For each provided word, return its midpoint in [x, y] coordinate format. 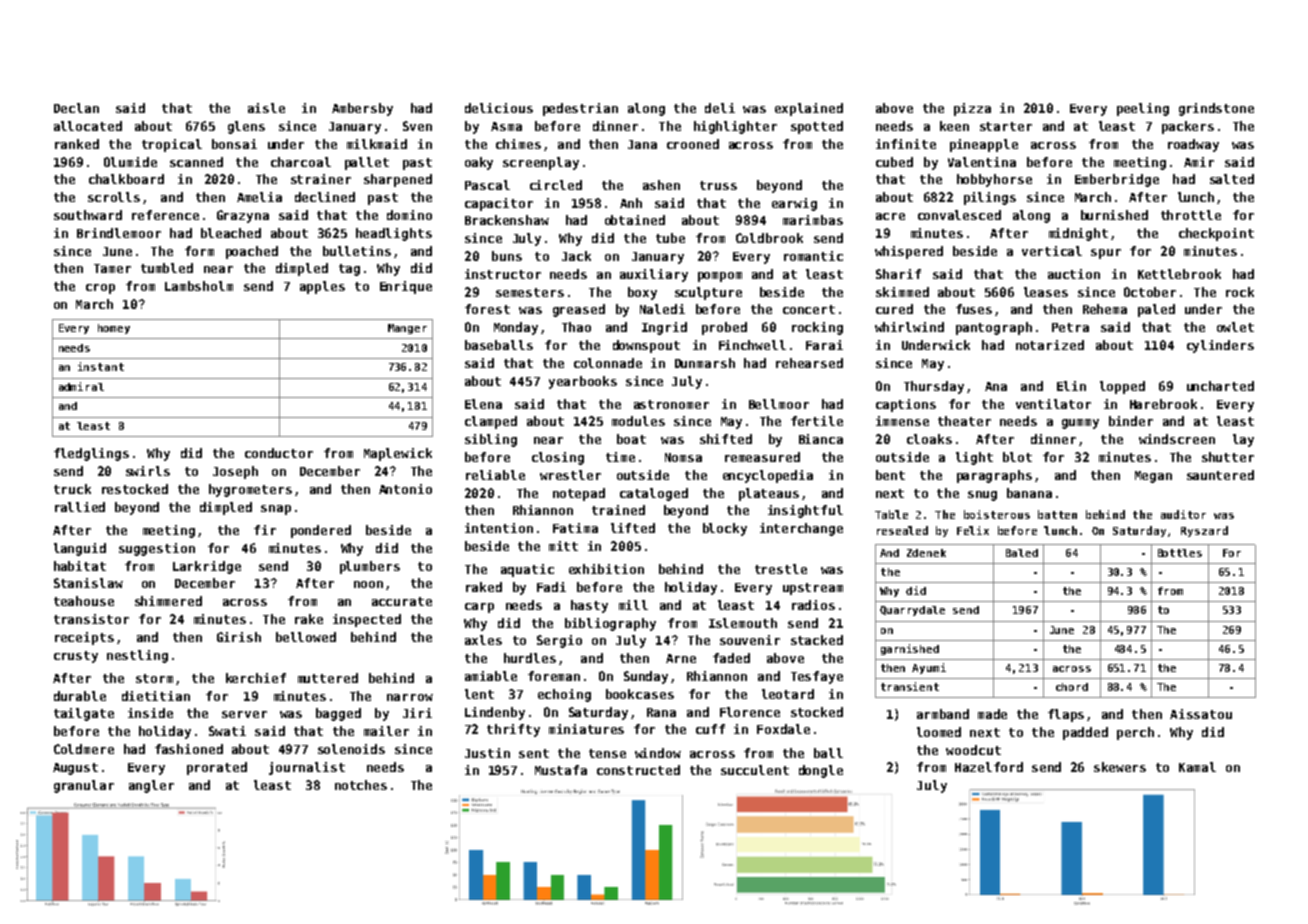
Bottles [1180, 553]
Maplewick [398, 454]
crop [100, 289]
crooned [693, 144]
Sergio [559, 641]
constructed [638, 770]
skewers [1120, 767]
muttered [328, 678]
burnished [1114, 215]
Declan [76, 108]
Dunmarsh [705, 363]
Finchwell [752, 345]
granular [84, 786]
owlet [1235, 327]
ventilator [1053, 404]
